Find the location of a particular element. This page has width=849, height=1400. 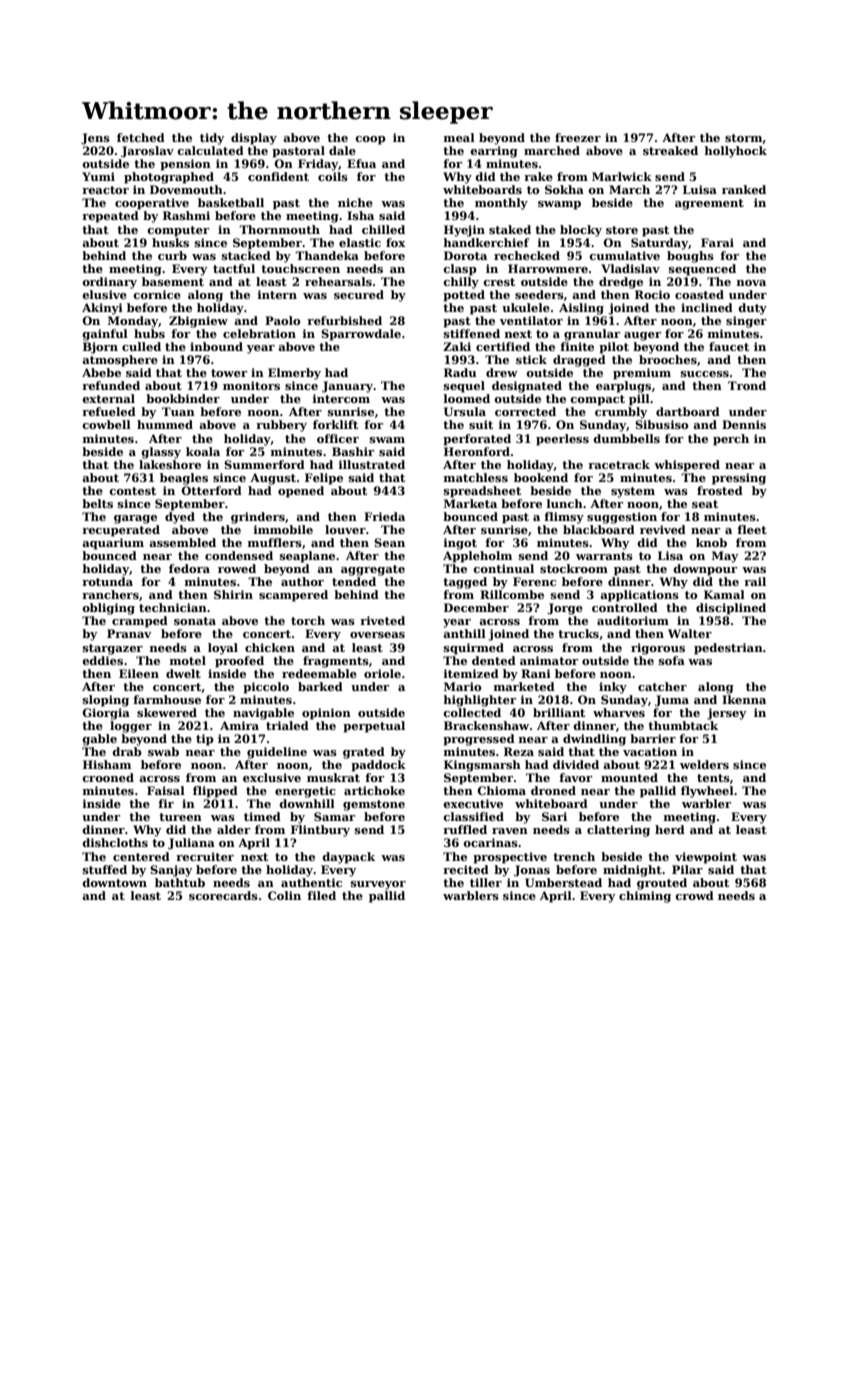

Felipe is located at coordinates (324, 479).
